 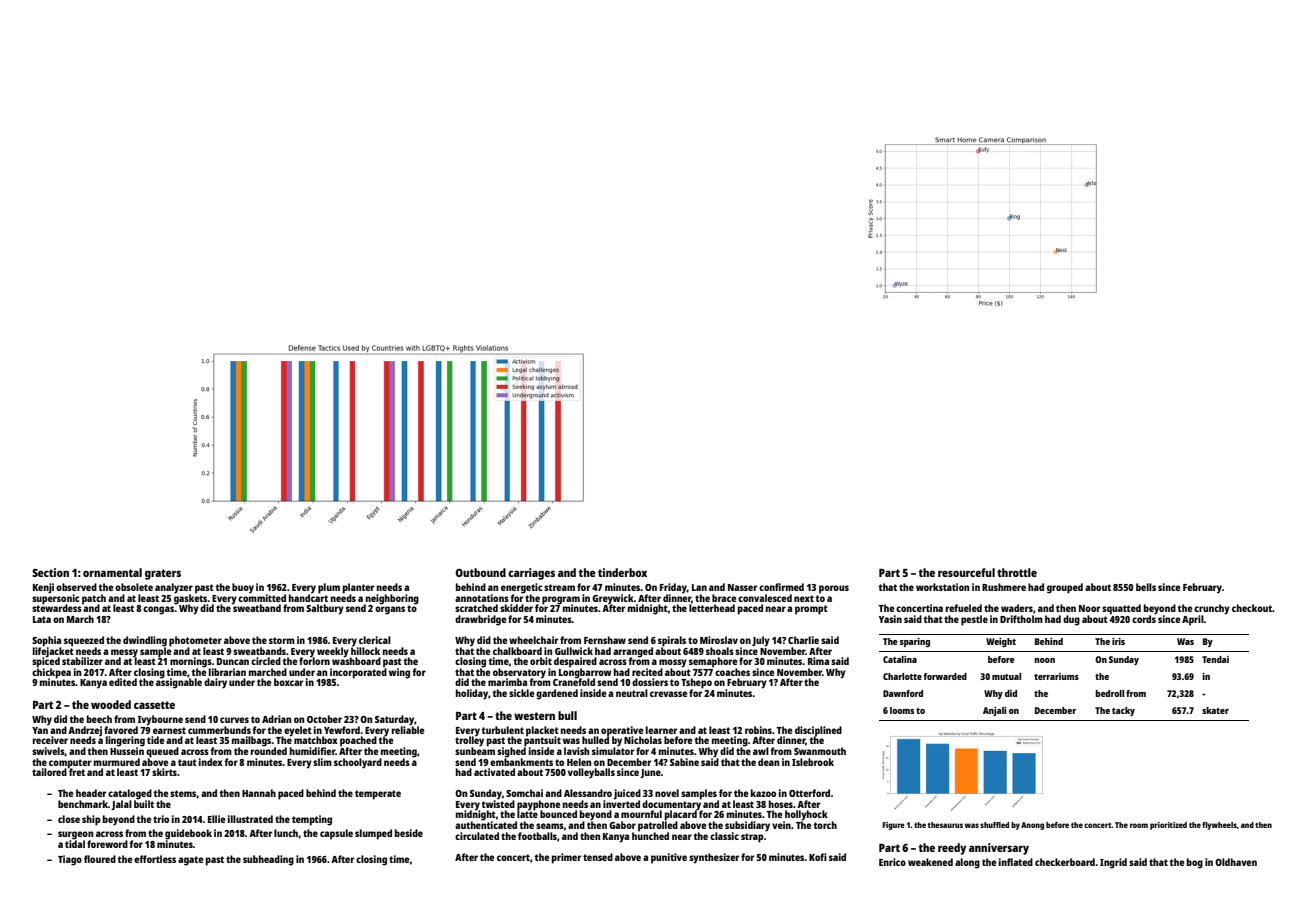 What do you see at coordinates (482, 598) in the screenshot?
I see `annotations` at bounding box center [482, 598].
